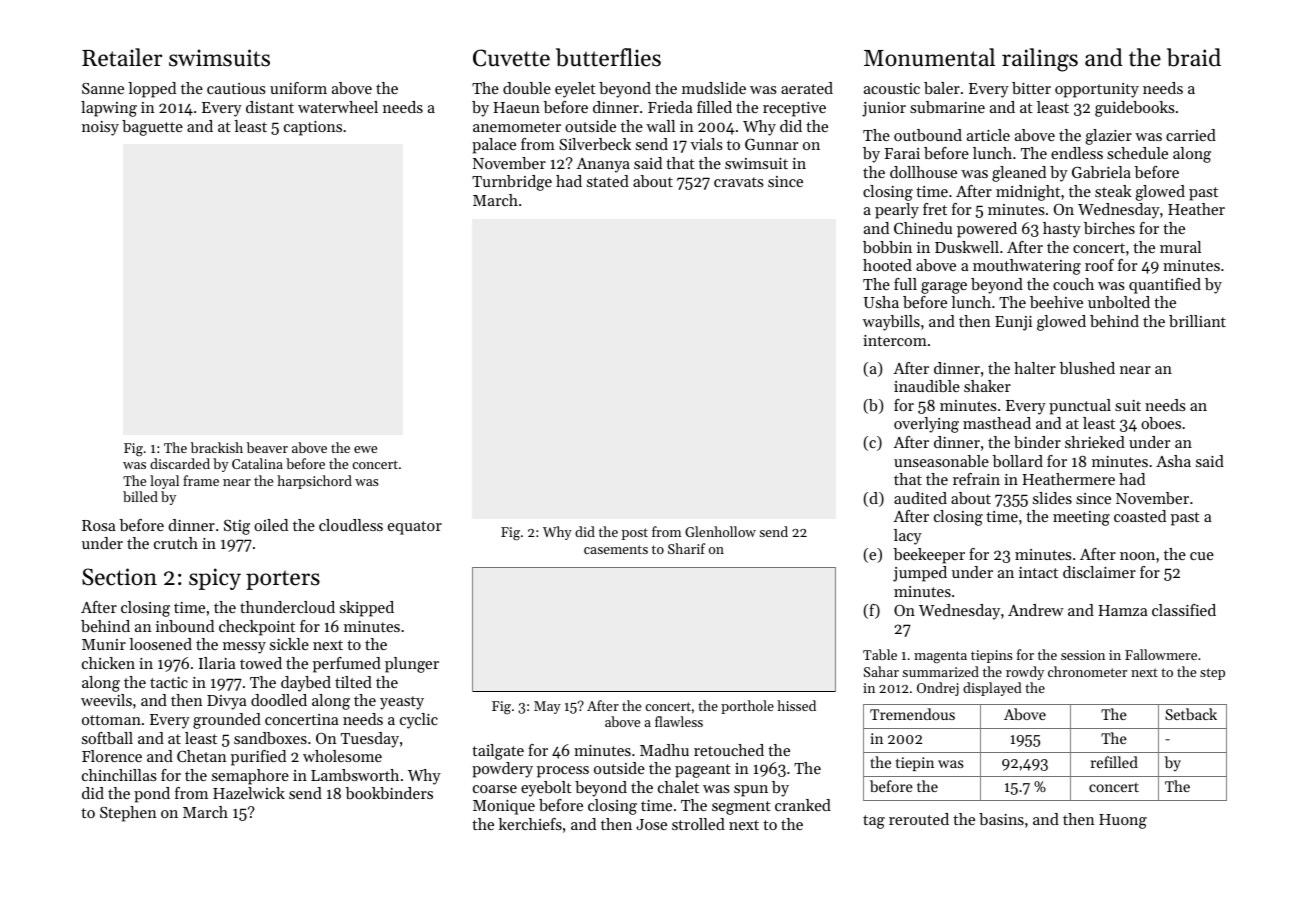  What do you see at coordinates (1031, 88) in the screenshot?
I see `bitter` at bounding box center [1031, 88].
